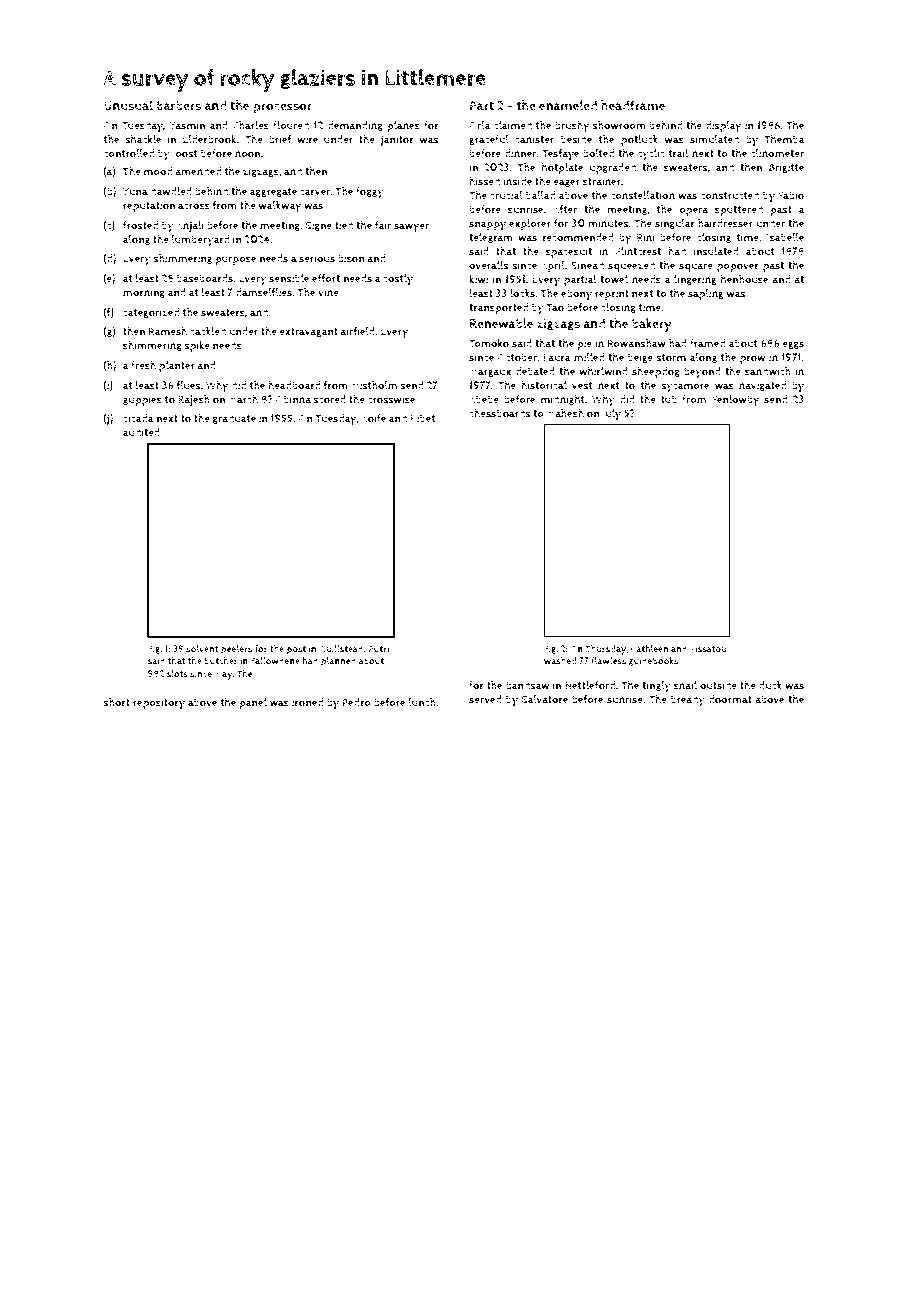 This screenshot has height=1316, width=908. I want to click on solvent, so click(202, 649).
